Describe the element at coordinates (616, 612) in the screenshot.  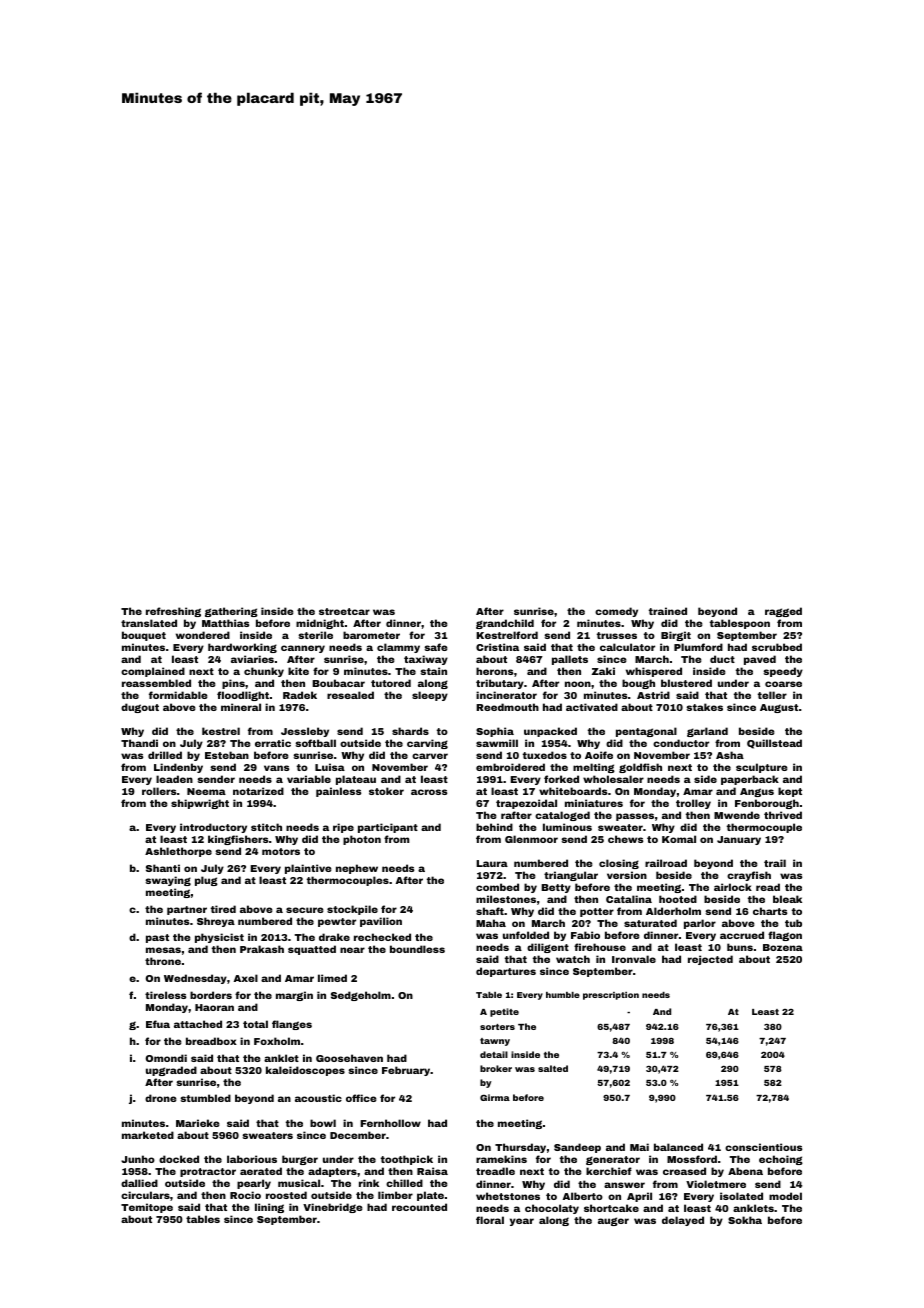
I see `comedy` at that location.
